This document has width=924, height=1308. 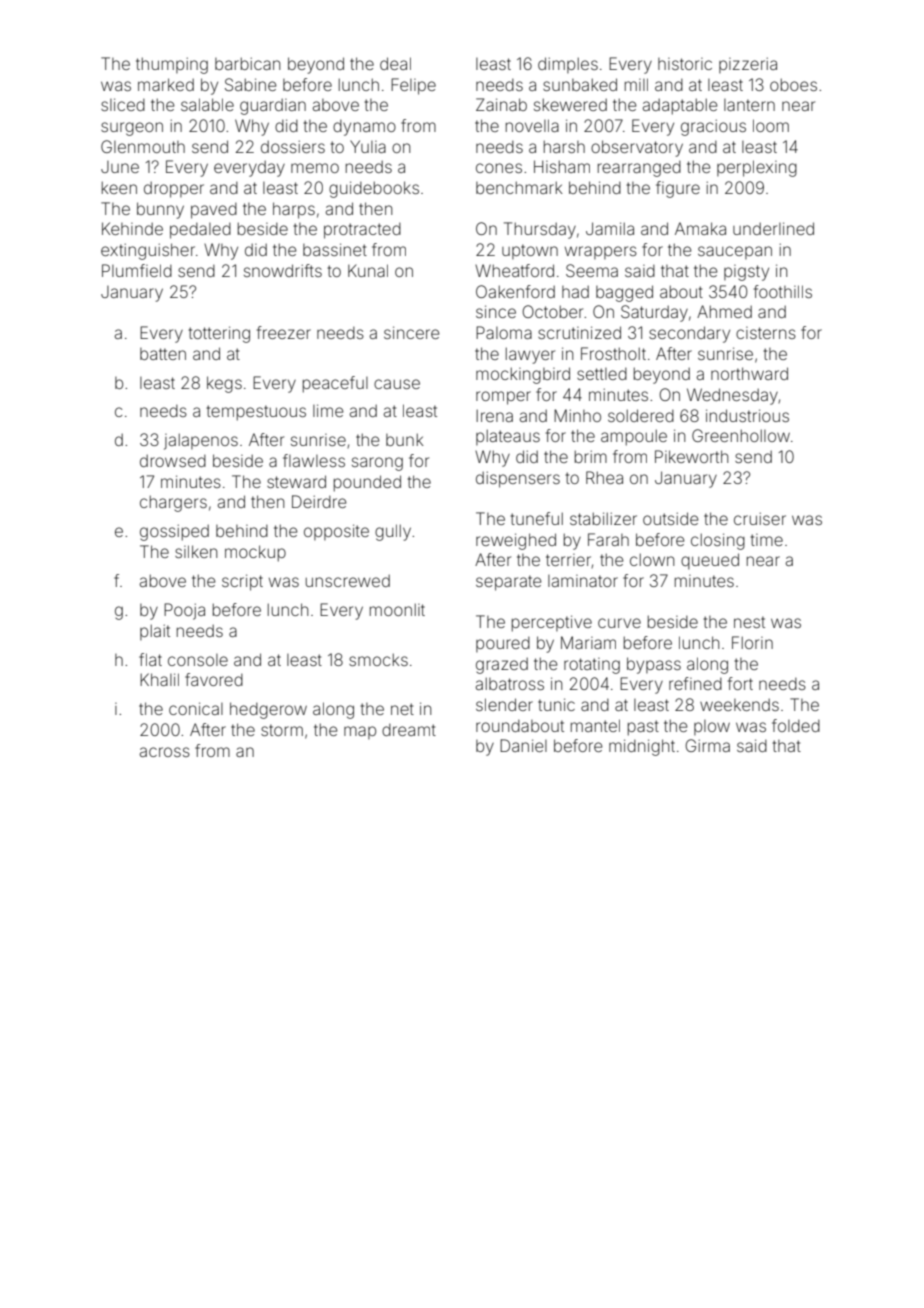 I want to click on figure, so click(x=678, y=189).
